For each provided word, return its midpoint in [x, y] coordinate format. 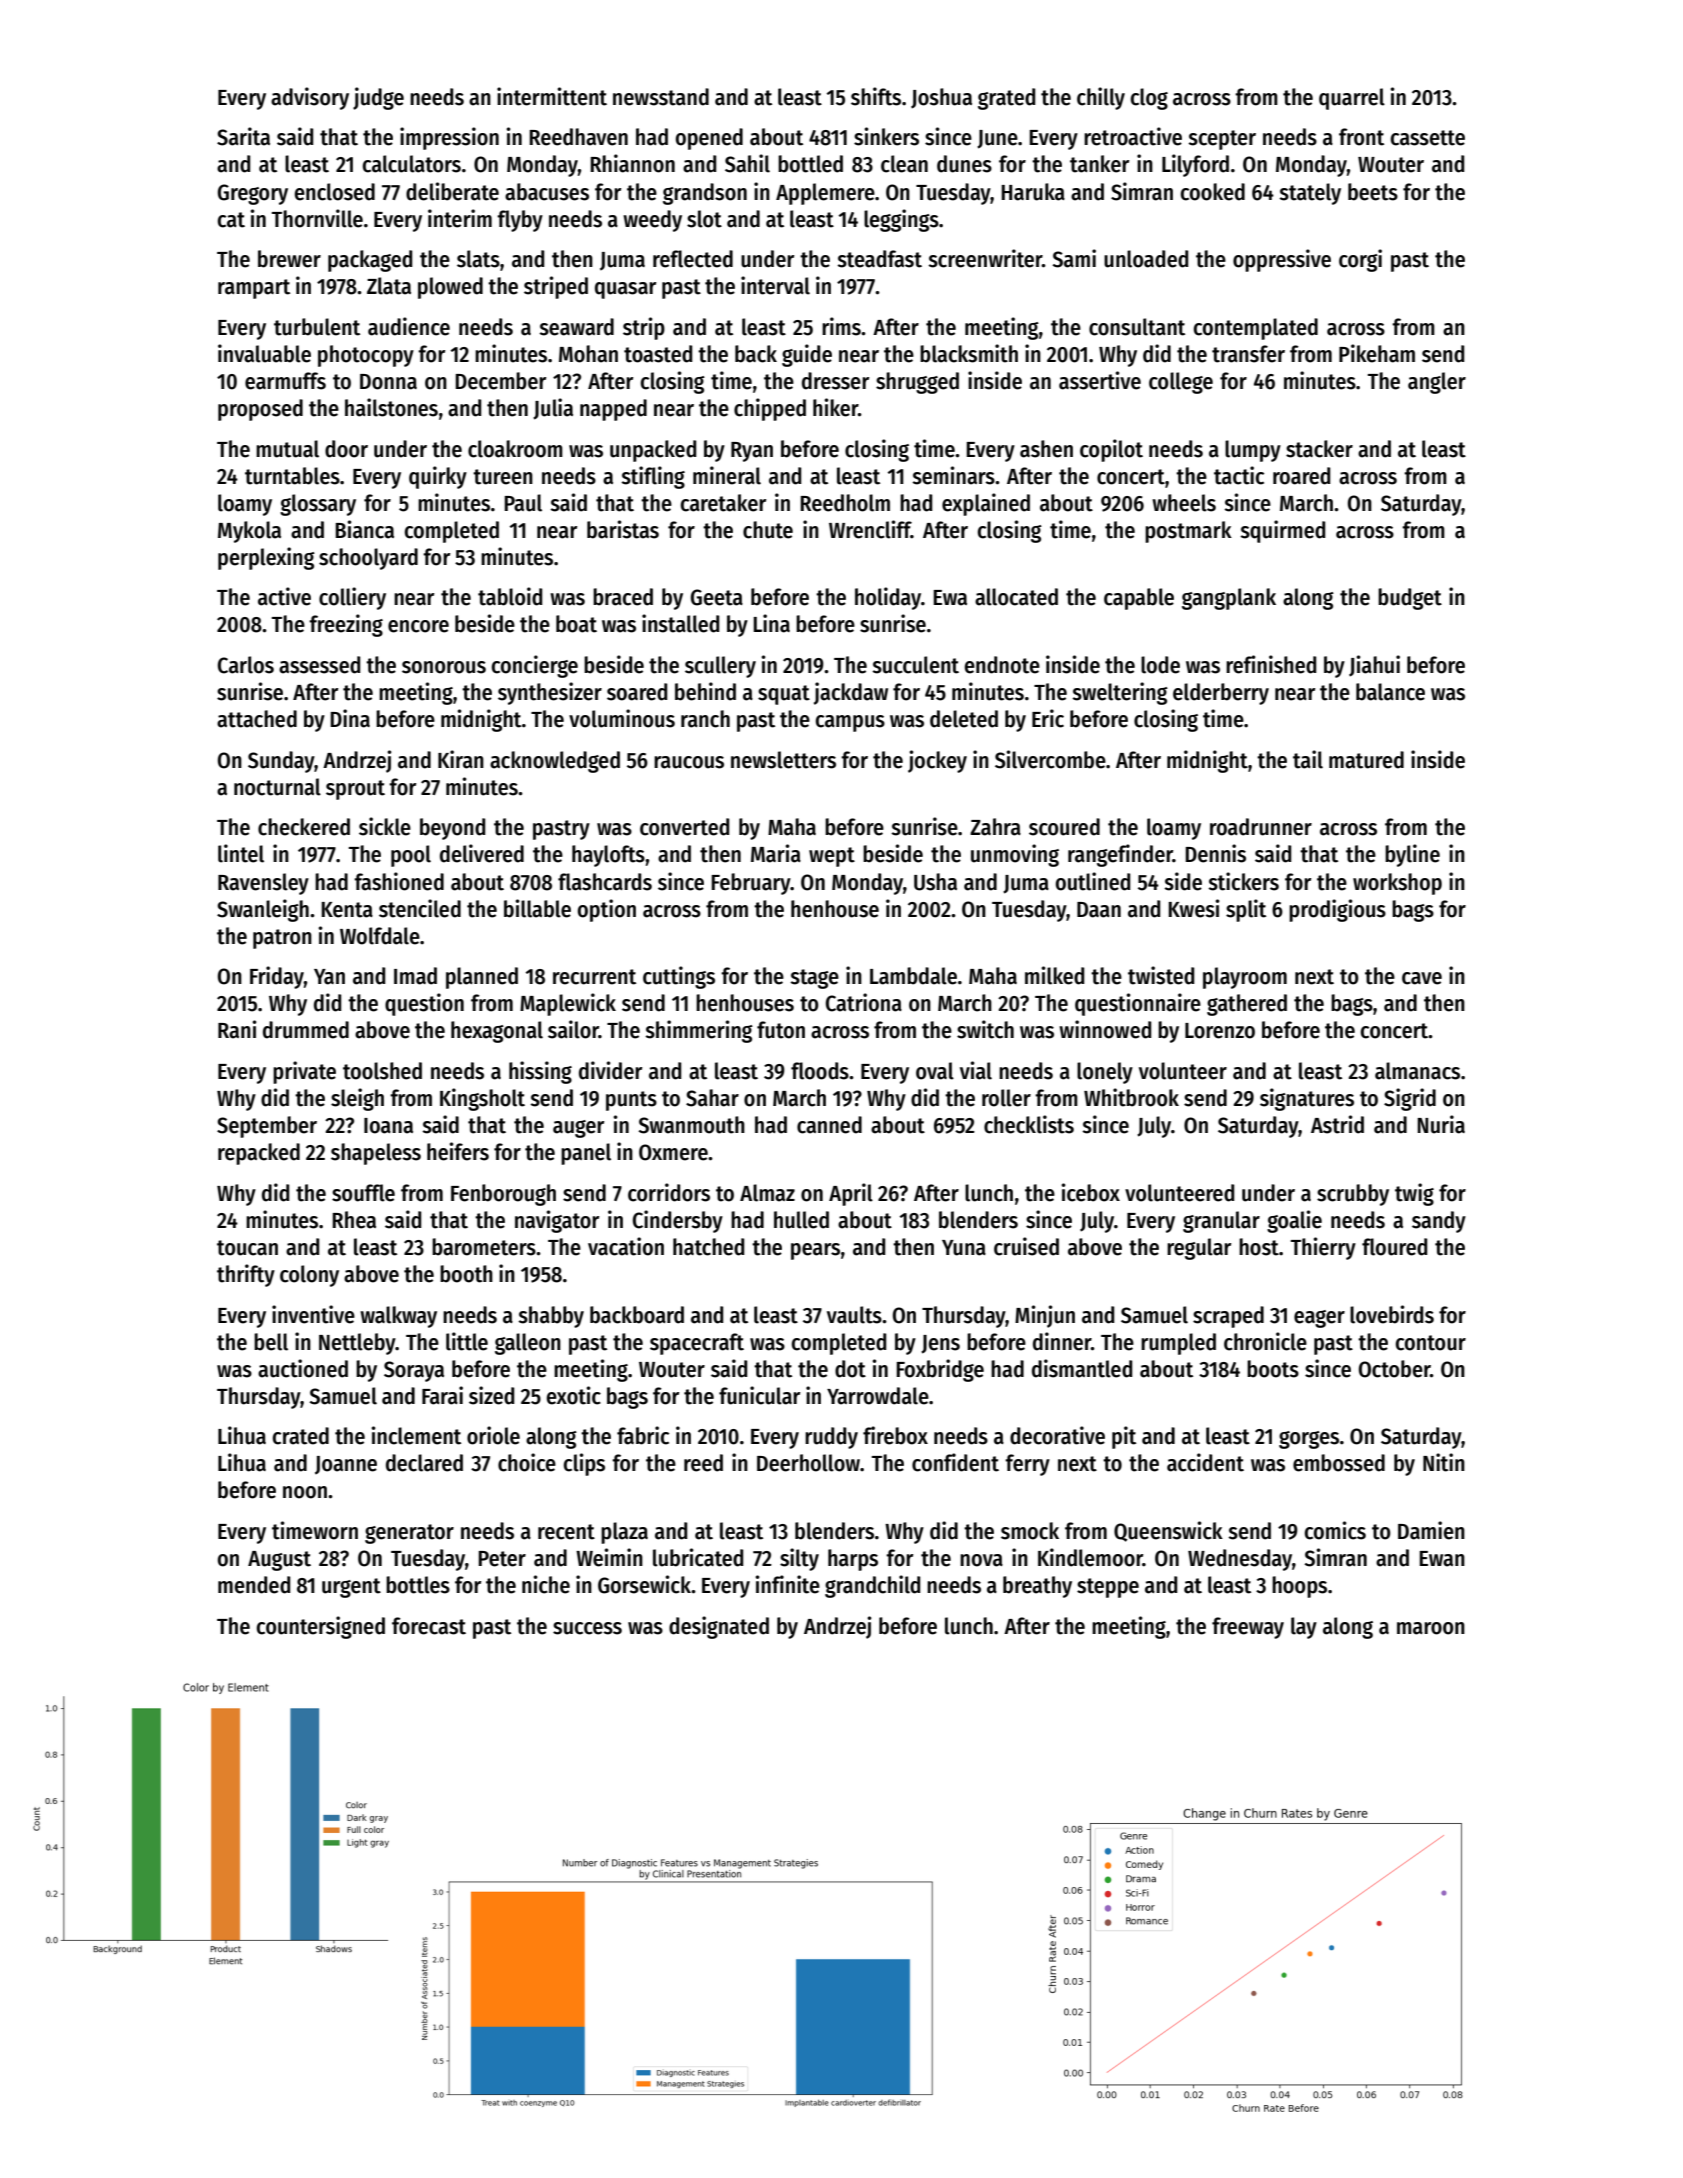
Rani [237, 1029]
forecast [429, 1626]
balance [1390, 692]
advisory [310, 98]
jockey [937, 761]
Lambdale [913, 976]
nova [981, 1560]
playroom [1245, 978]
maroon [1431, 1628]
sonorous [444, 667]
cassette [1428, 138]
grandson [705, 194]
